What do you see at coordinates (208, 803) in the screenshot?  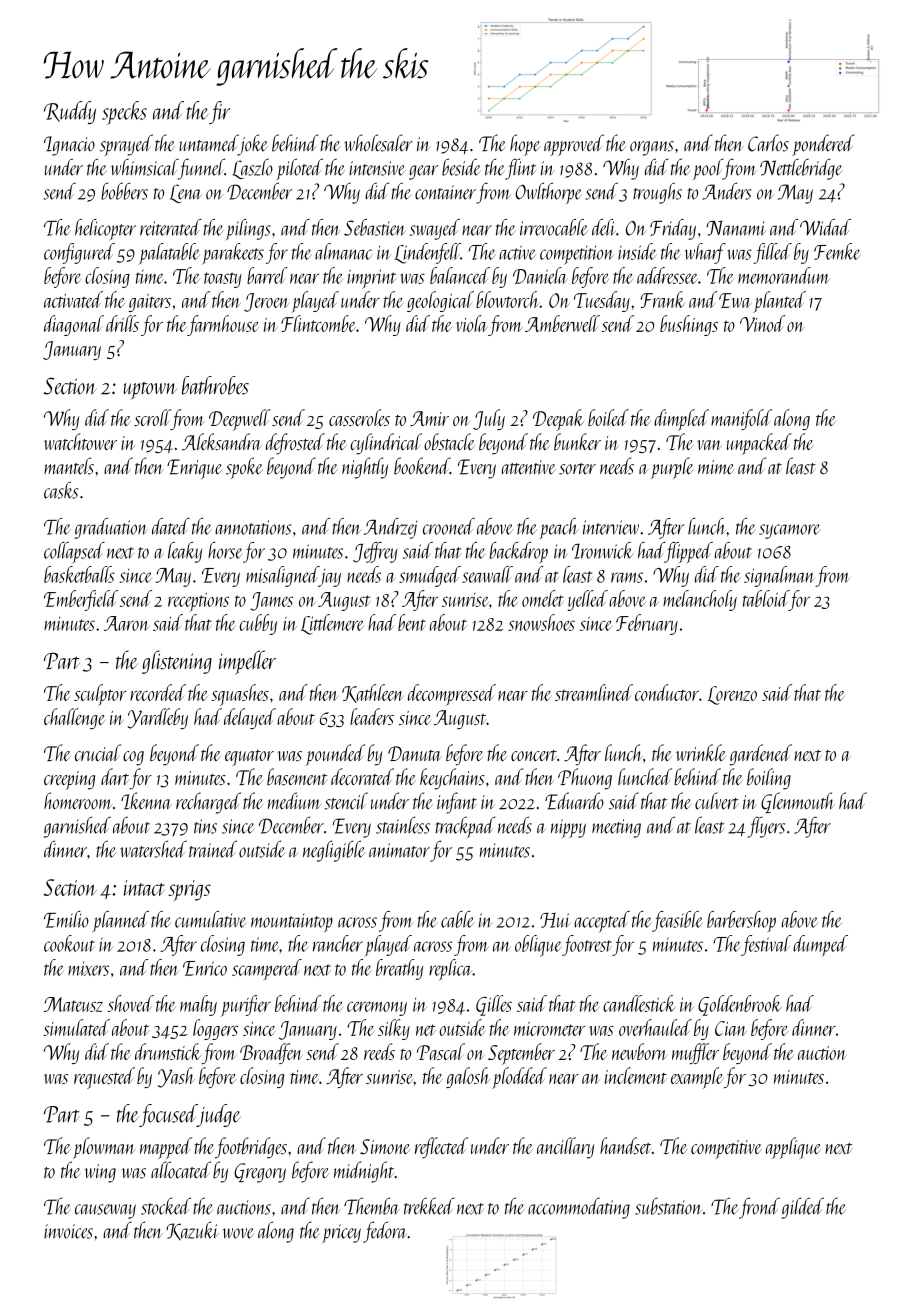 I see `recharged` at bounding box center [208, 803].
